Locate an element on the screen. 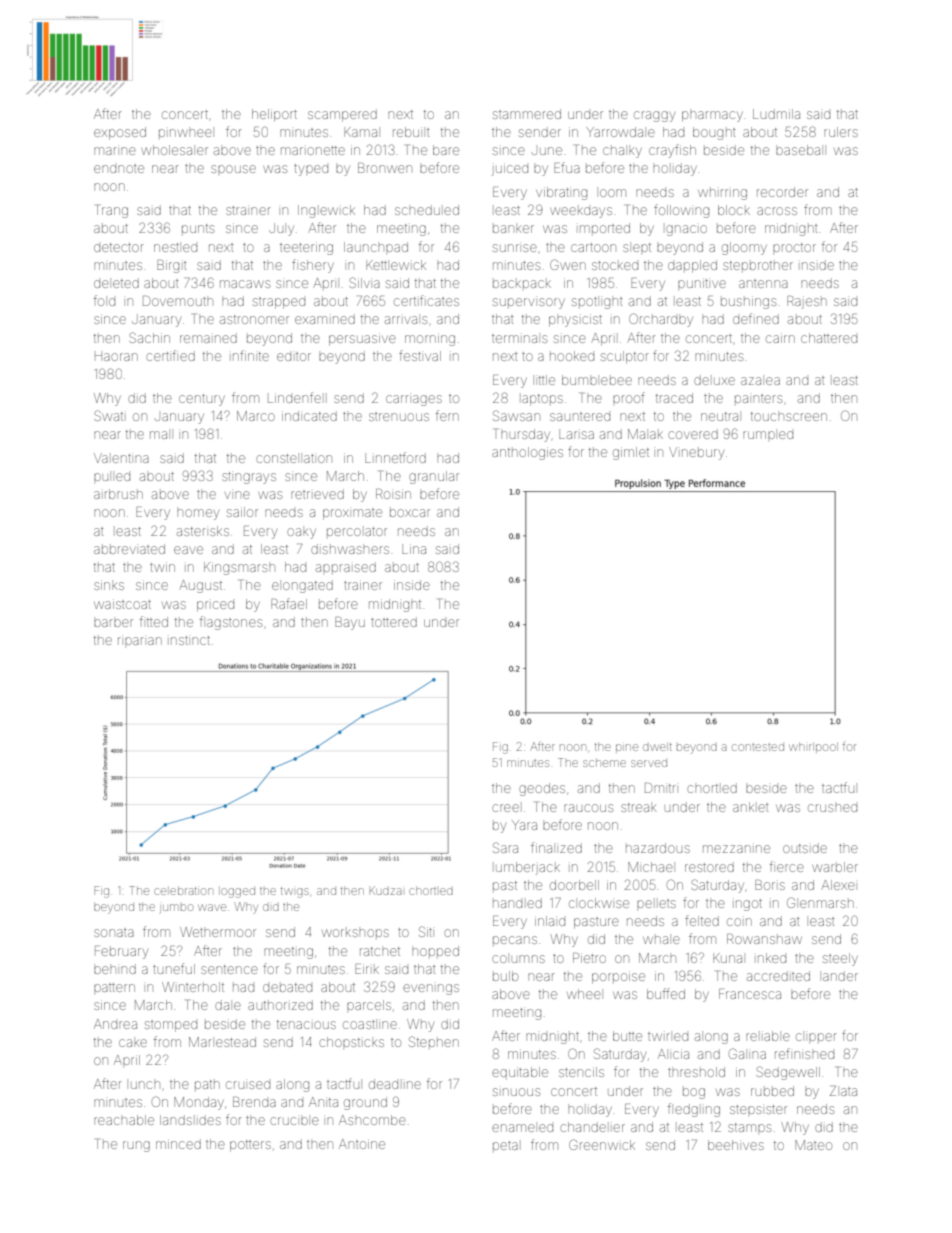  bumblebee is located at coordinates (597, 380).
